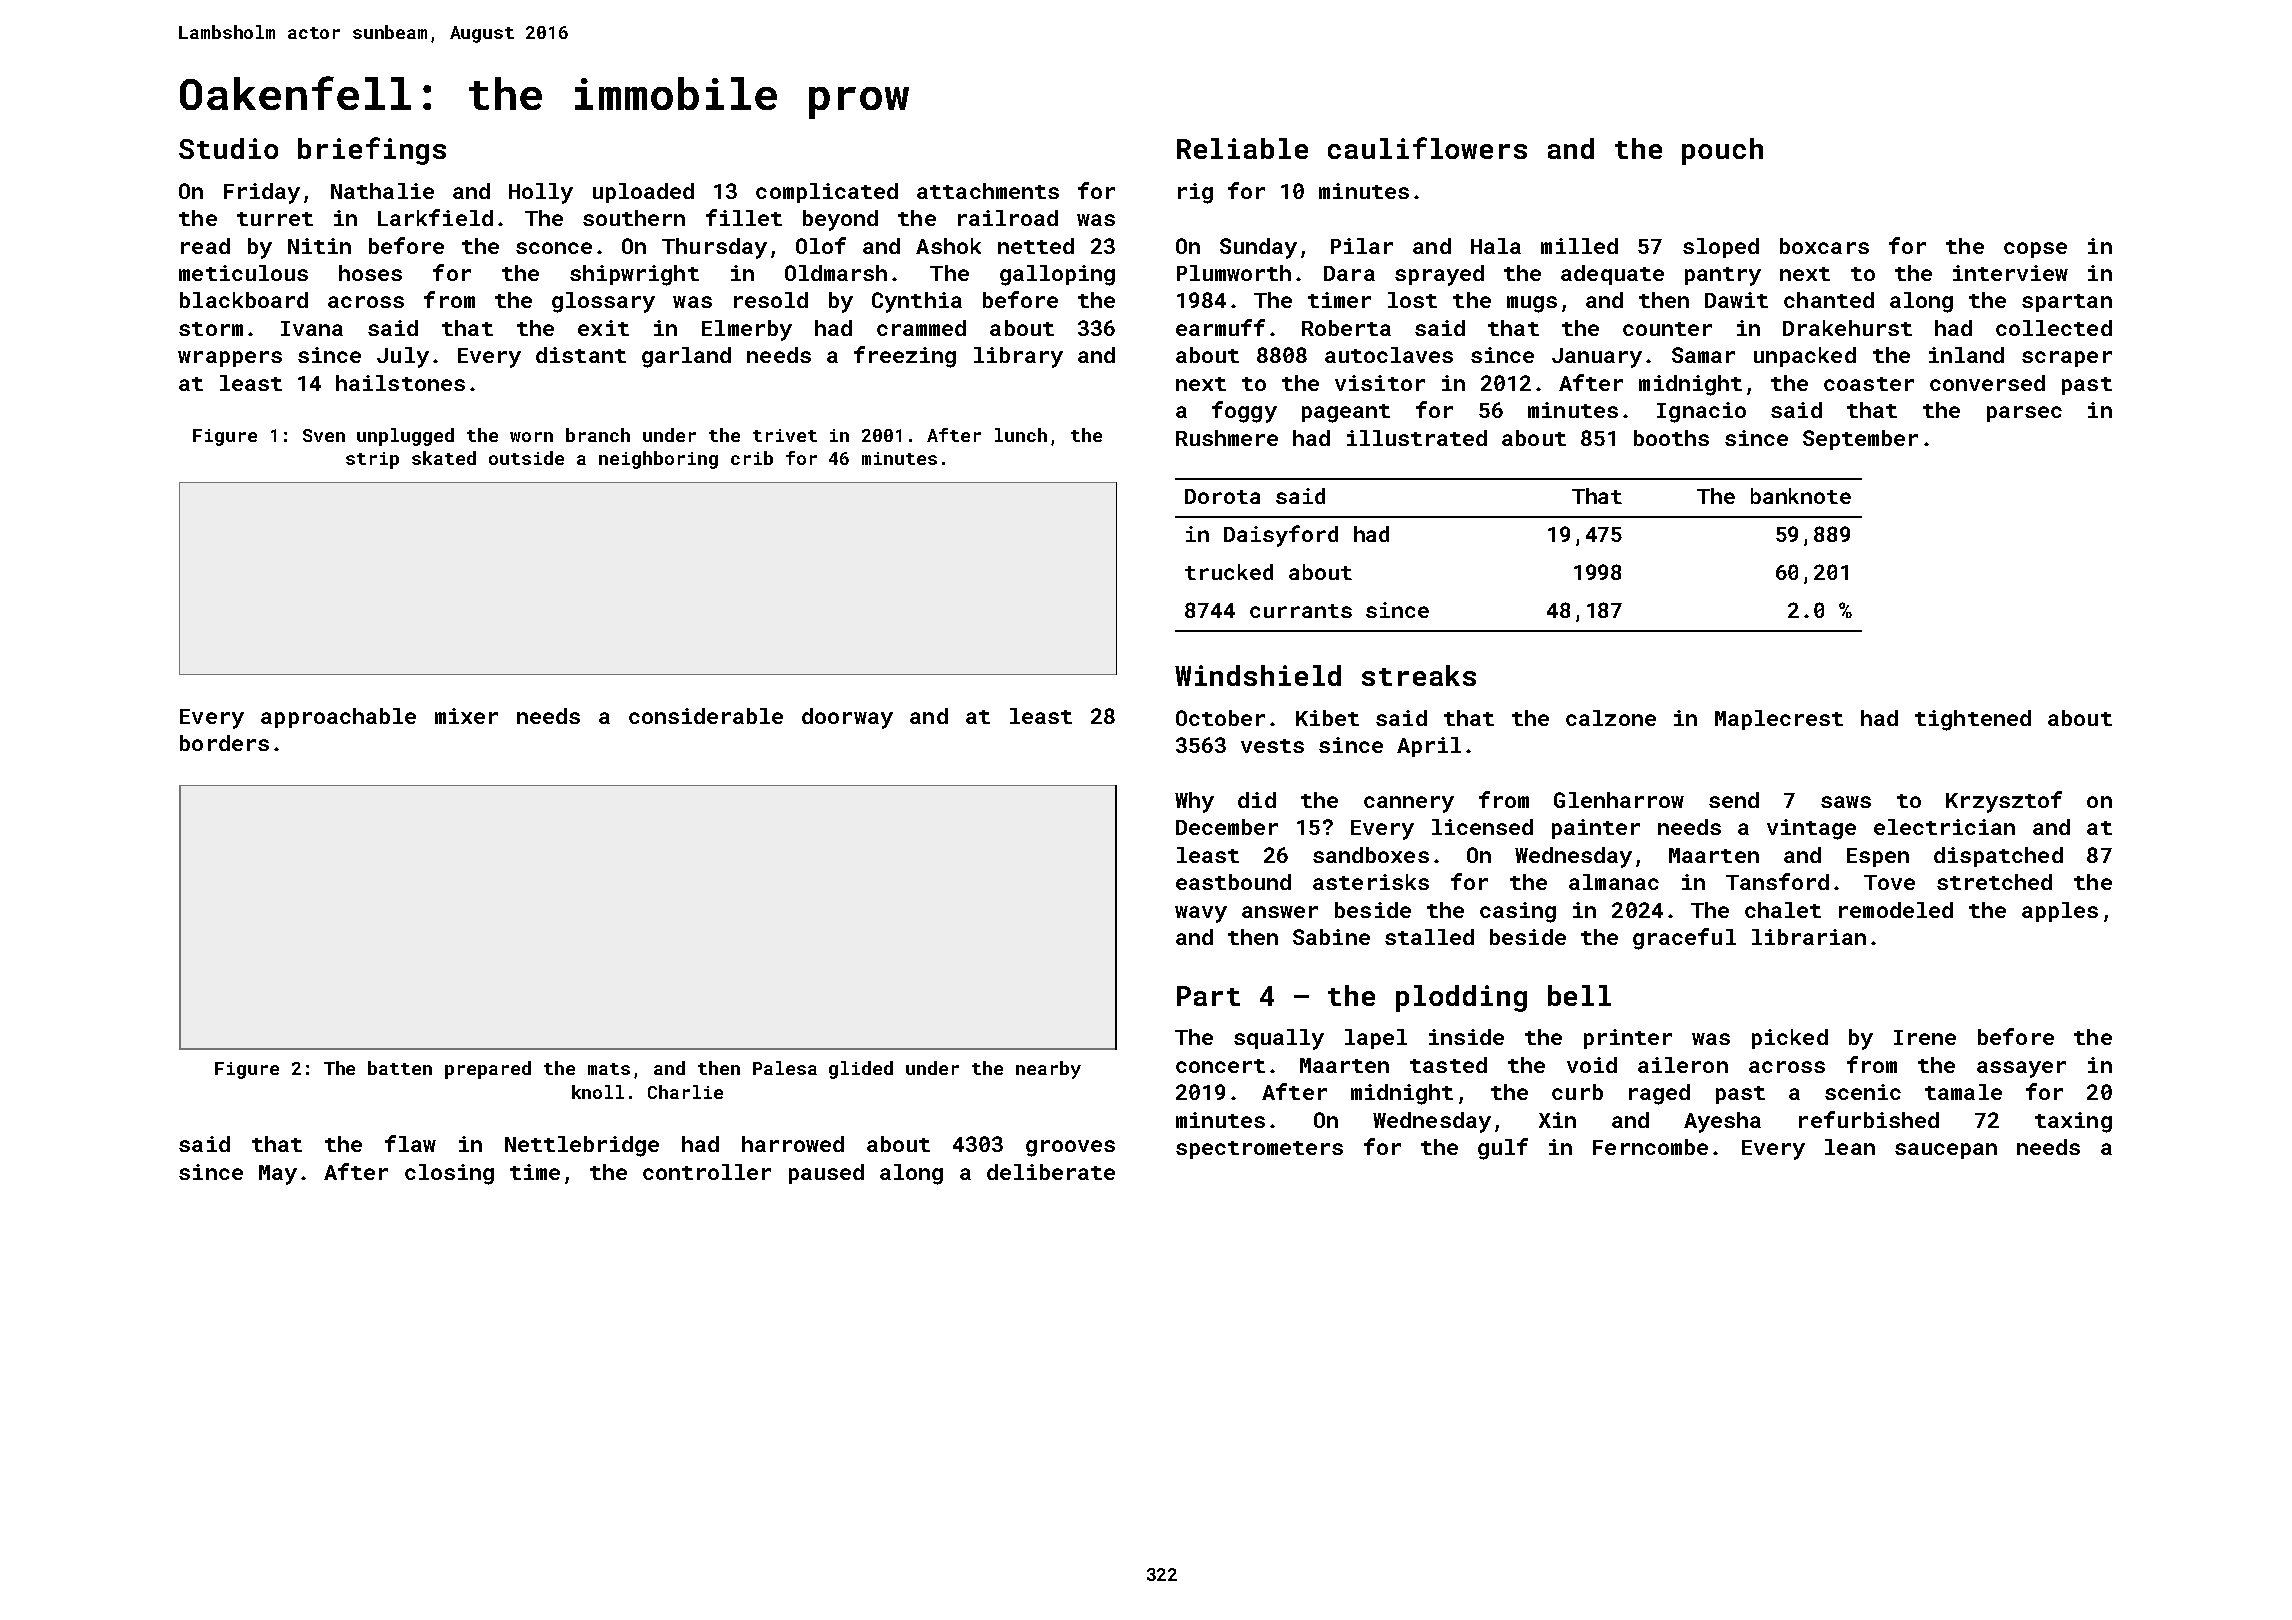 Image resolution: width=2292 pixels, height=1620 pixels. What do you see at coordinates (2067, 359) in the screenshot?
I see `scraper` at bounding box center [2067, 359].
